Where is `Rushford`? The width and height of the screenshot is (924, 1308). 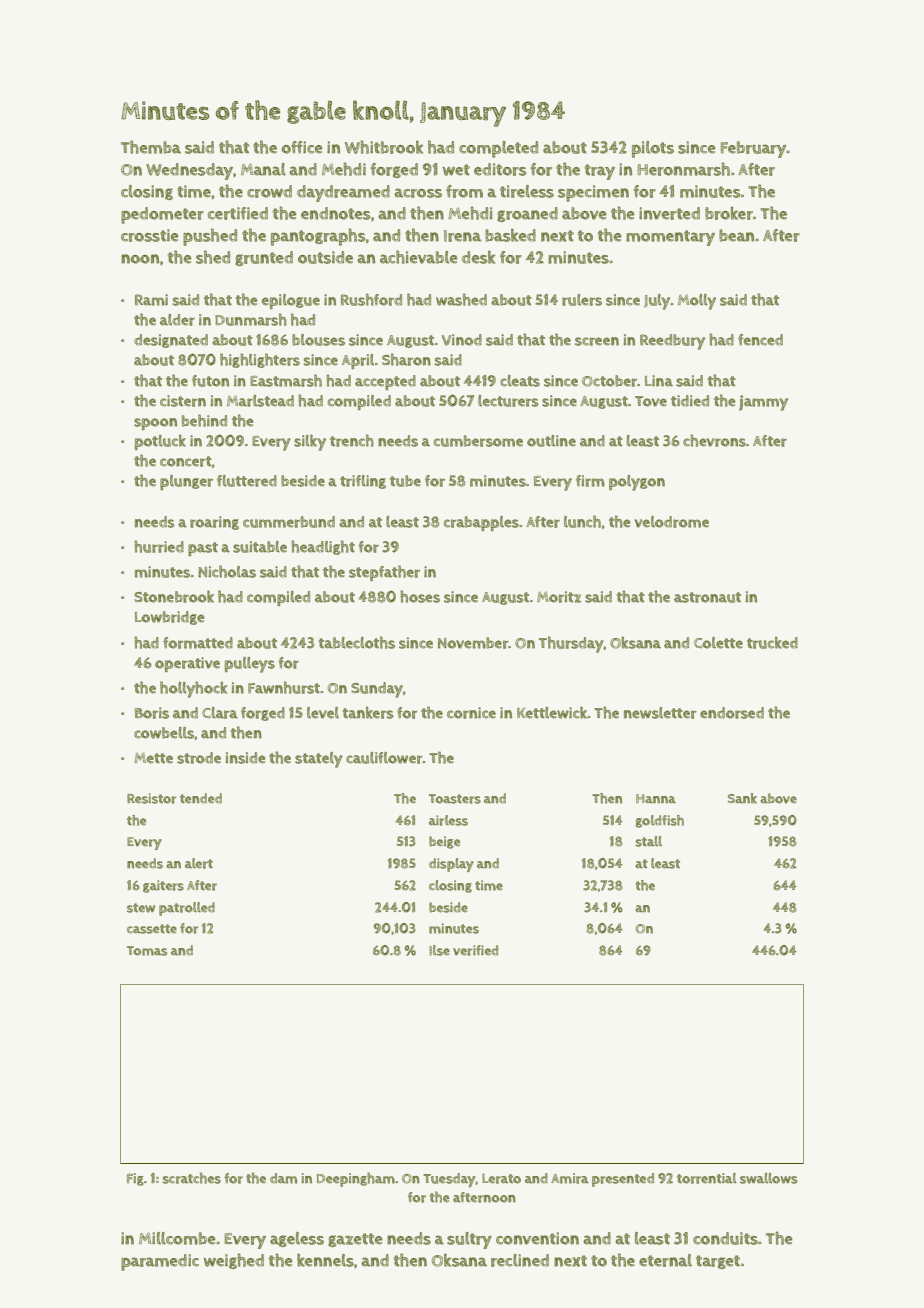 Rushford is located at coordinates (371, 299).
